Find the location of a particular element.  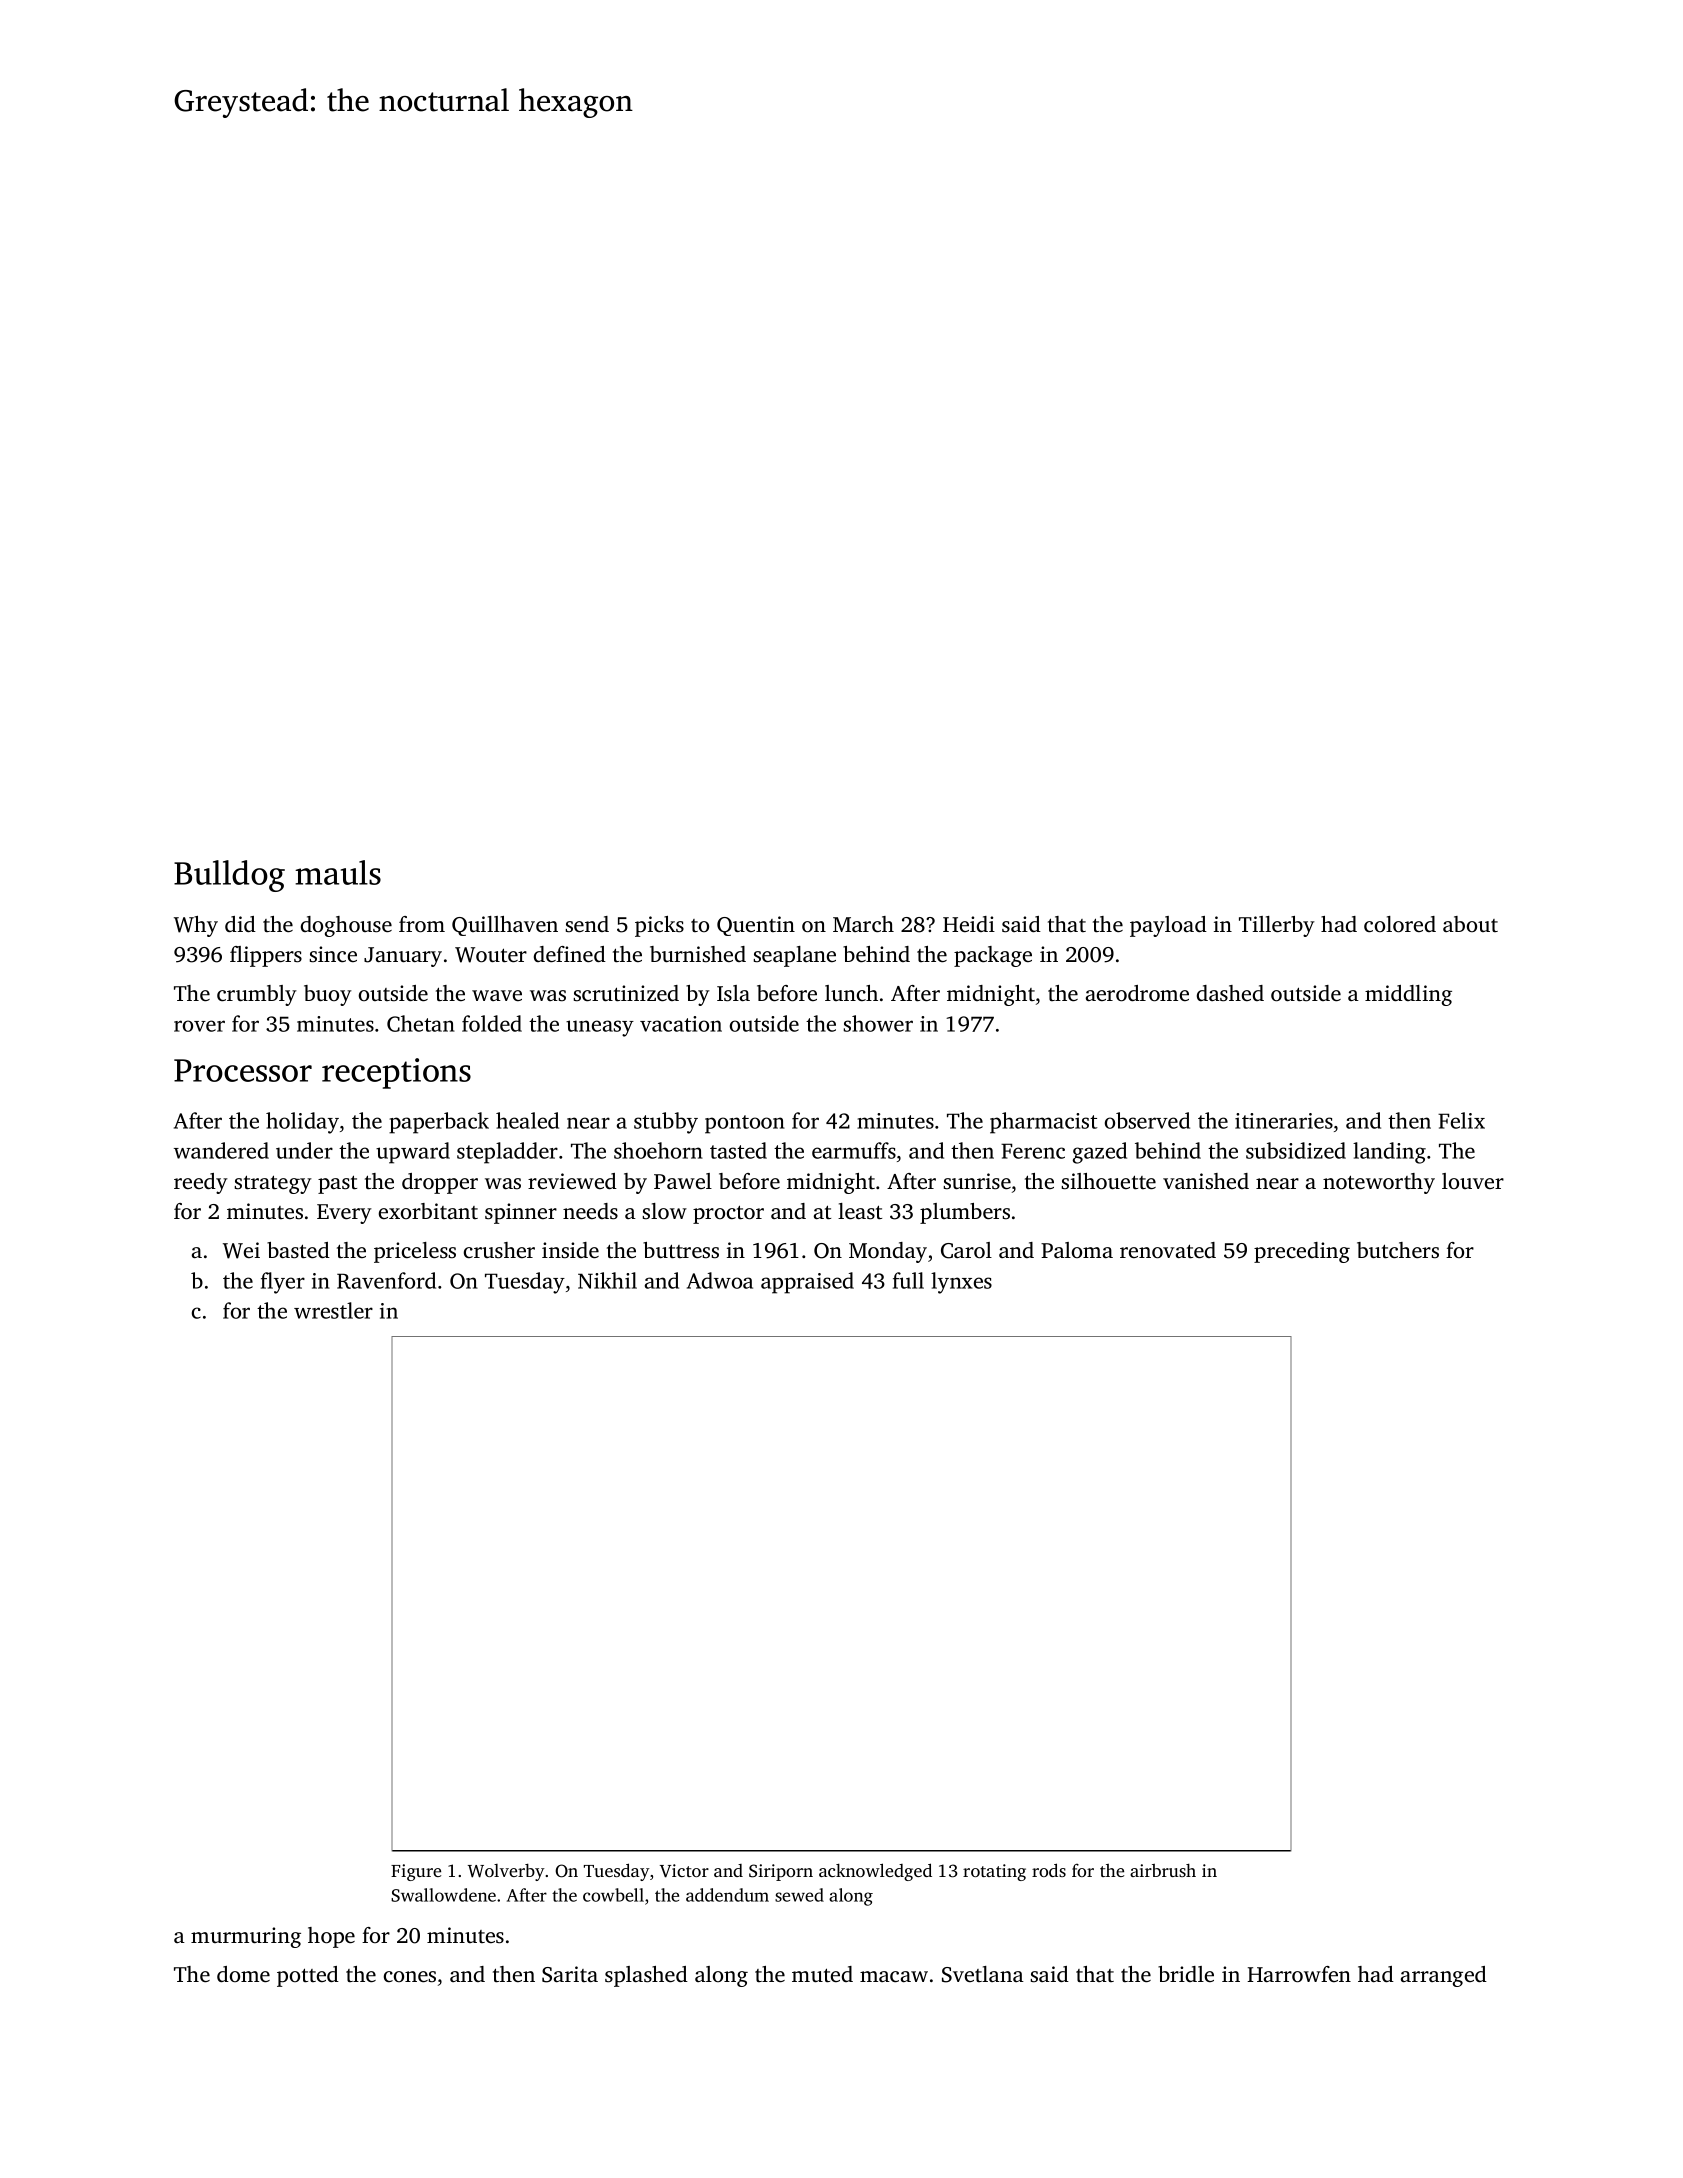

under is located at coordinates (304, 1150).
